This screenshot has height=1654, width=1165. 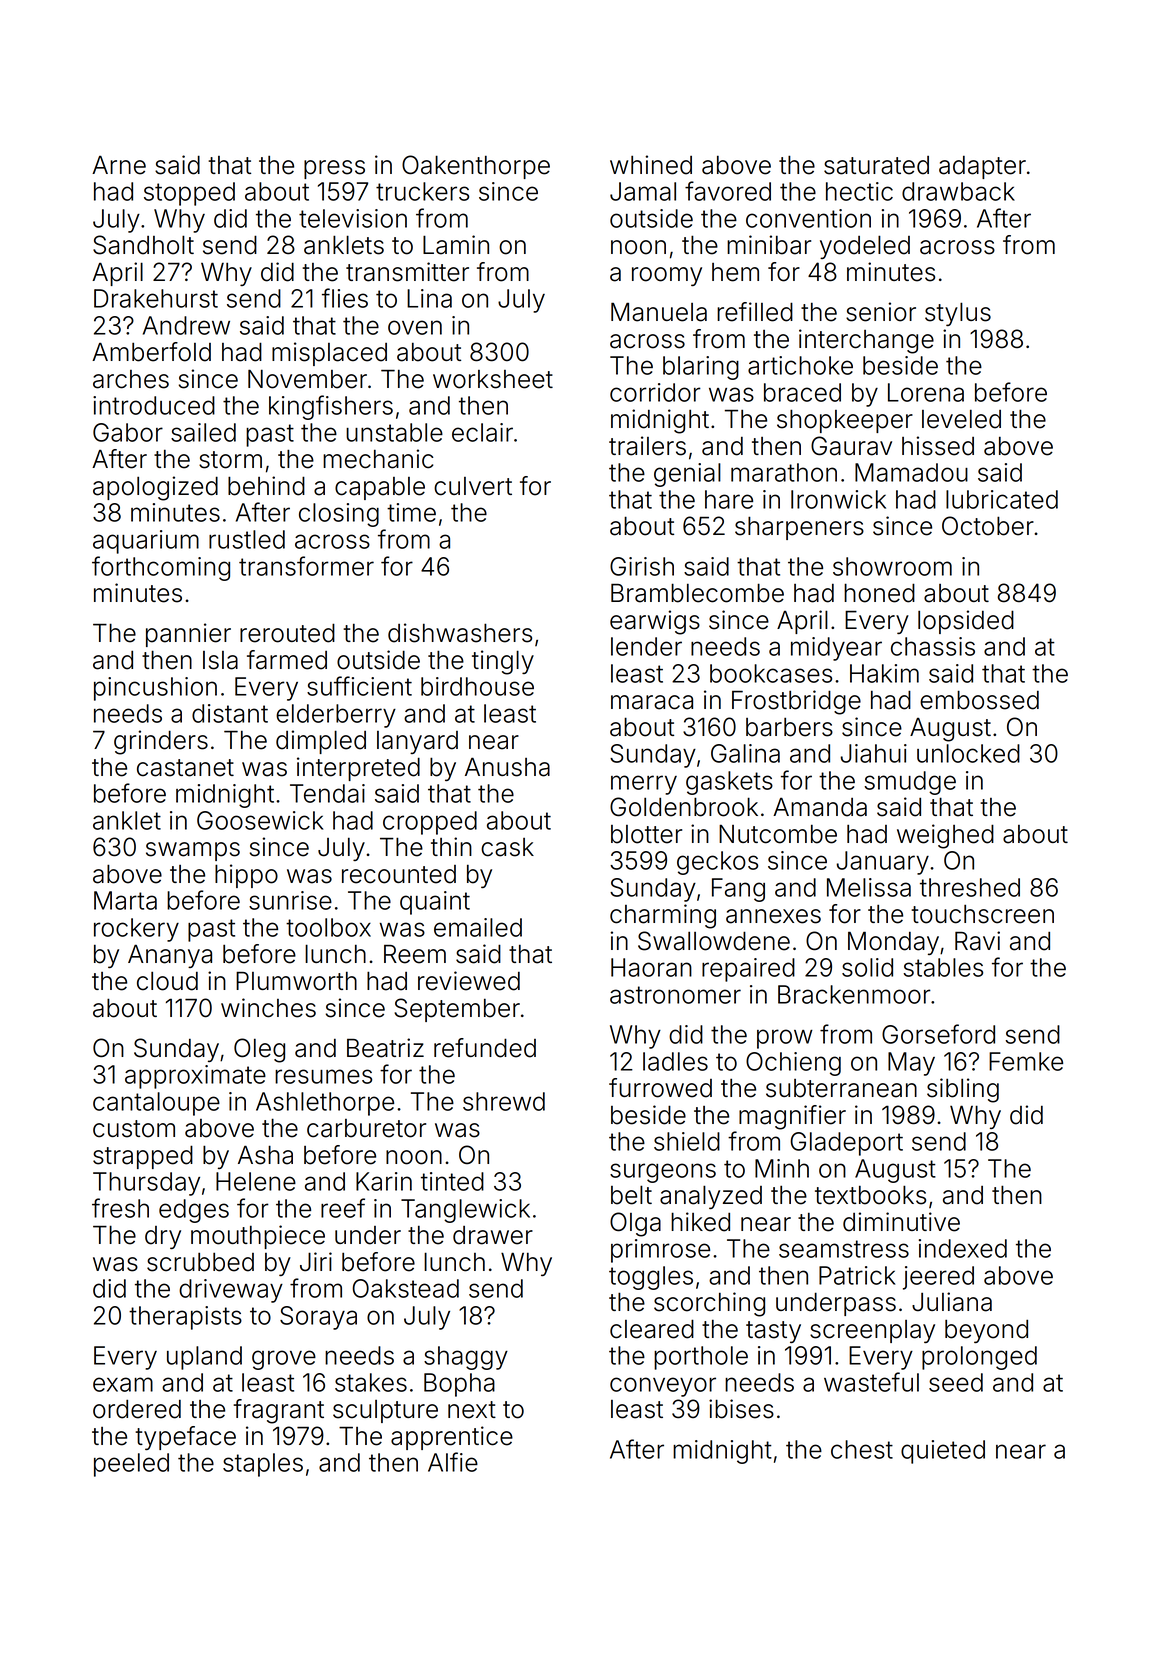 I want to click on Olga, so click(x=635, y=1224).
